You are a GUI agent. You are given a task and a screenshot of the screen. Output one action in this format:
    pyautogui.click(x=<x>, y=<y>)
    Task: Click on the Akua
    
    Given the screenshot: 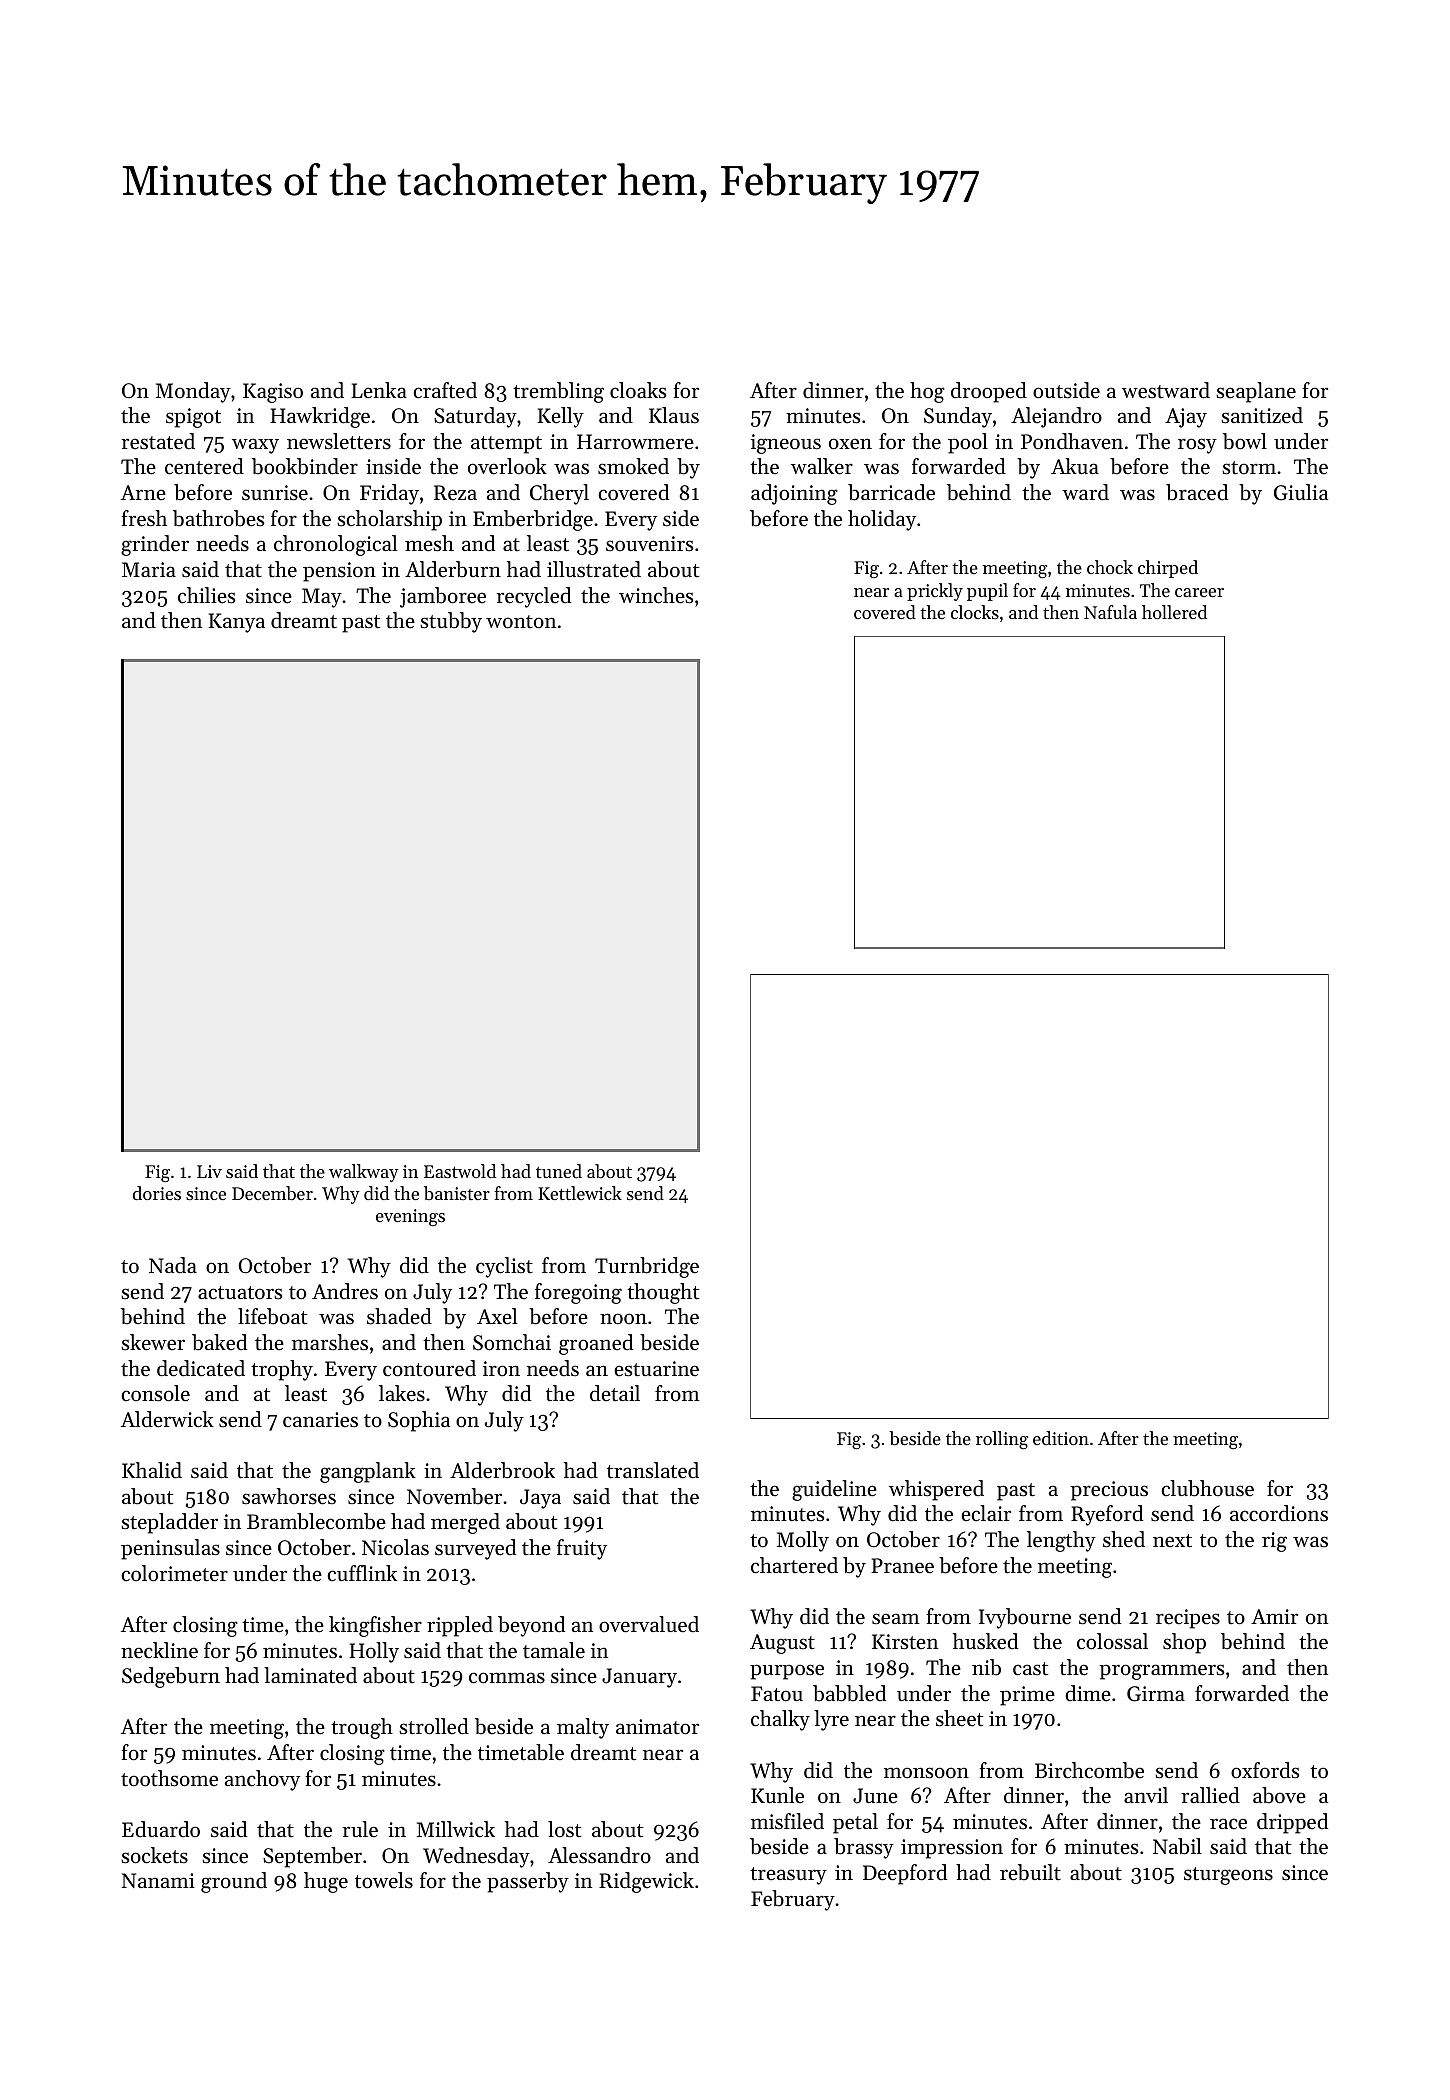 What is the action you would take?
    pyautogui.click(x=1075, y=466)
